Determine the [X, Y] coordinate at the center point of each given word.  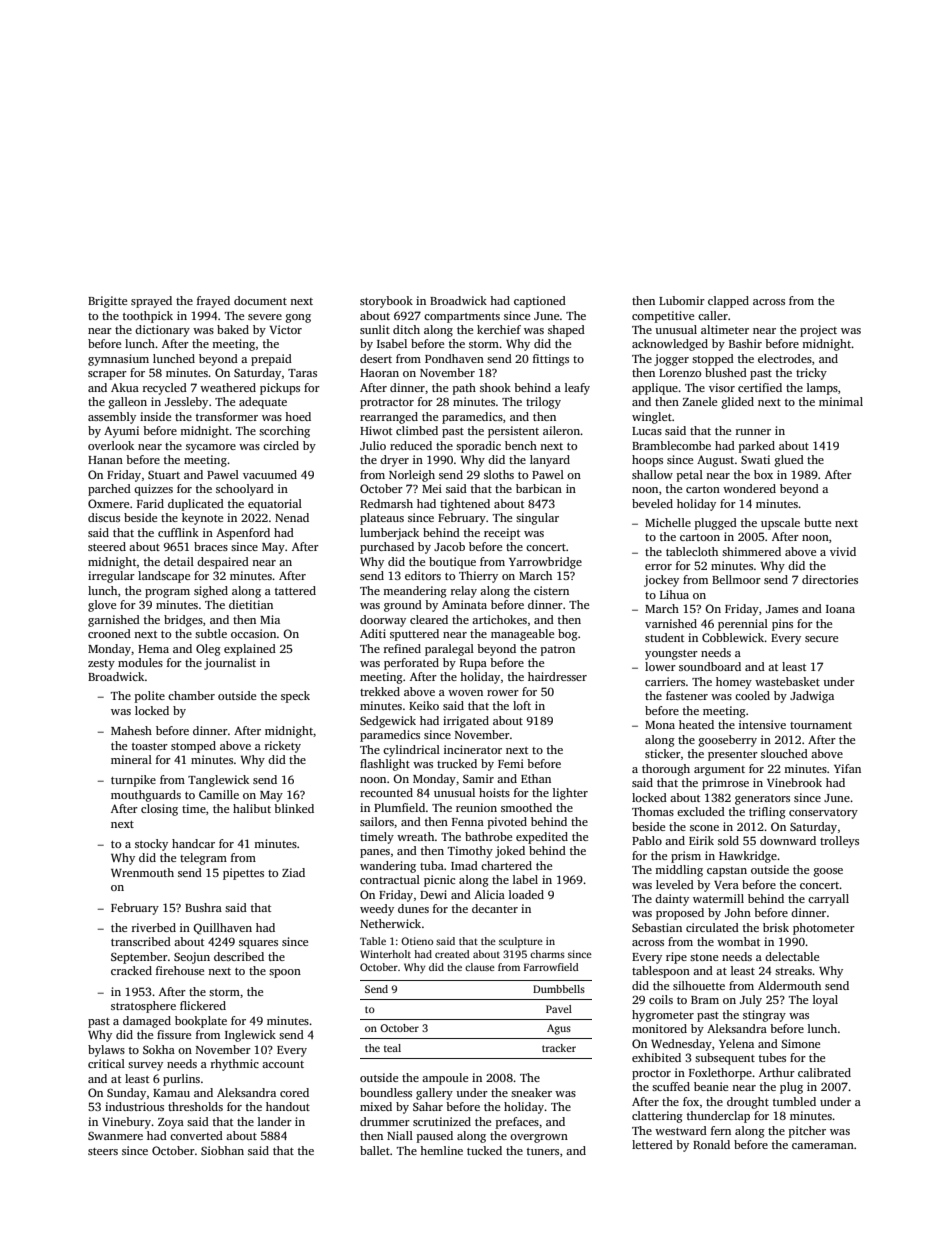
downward [788, 840]
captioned [540, 302]
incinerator [473, 749]
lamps [822, 389]
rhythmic [235, 1065]
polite [150, 697]
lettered [652, 1144]
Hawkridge [748, 857]
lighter [570, 794]
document [260, 300]
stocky [151, 845]
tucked [484, 1150]
